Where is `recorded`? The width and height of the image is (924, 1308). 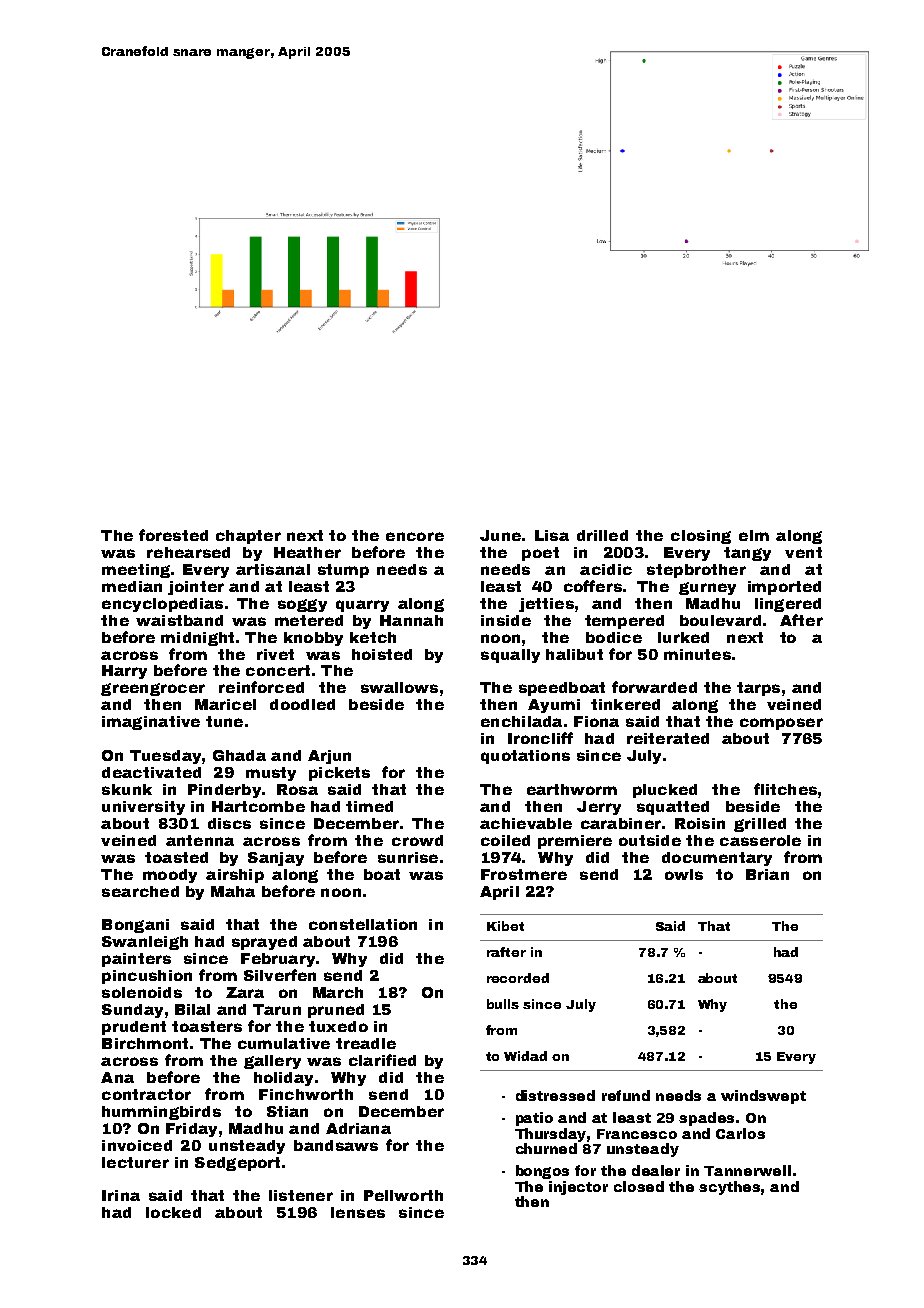
recorded is located at coordinates (518, 978).
